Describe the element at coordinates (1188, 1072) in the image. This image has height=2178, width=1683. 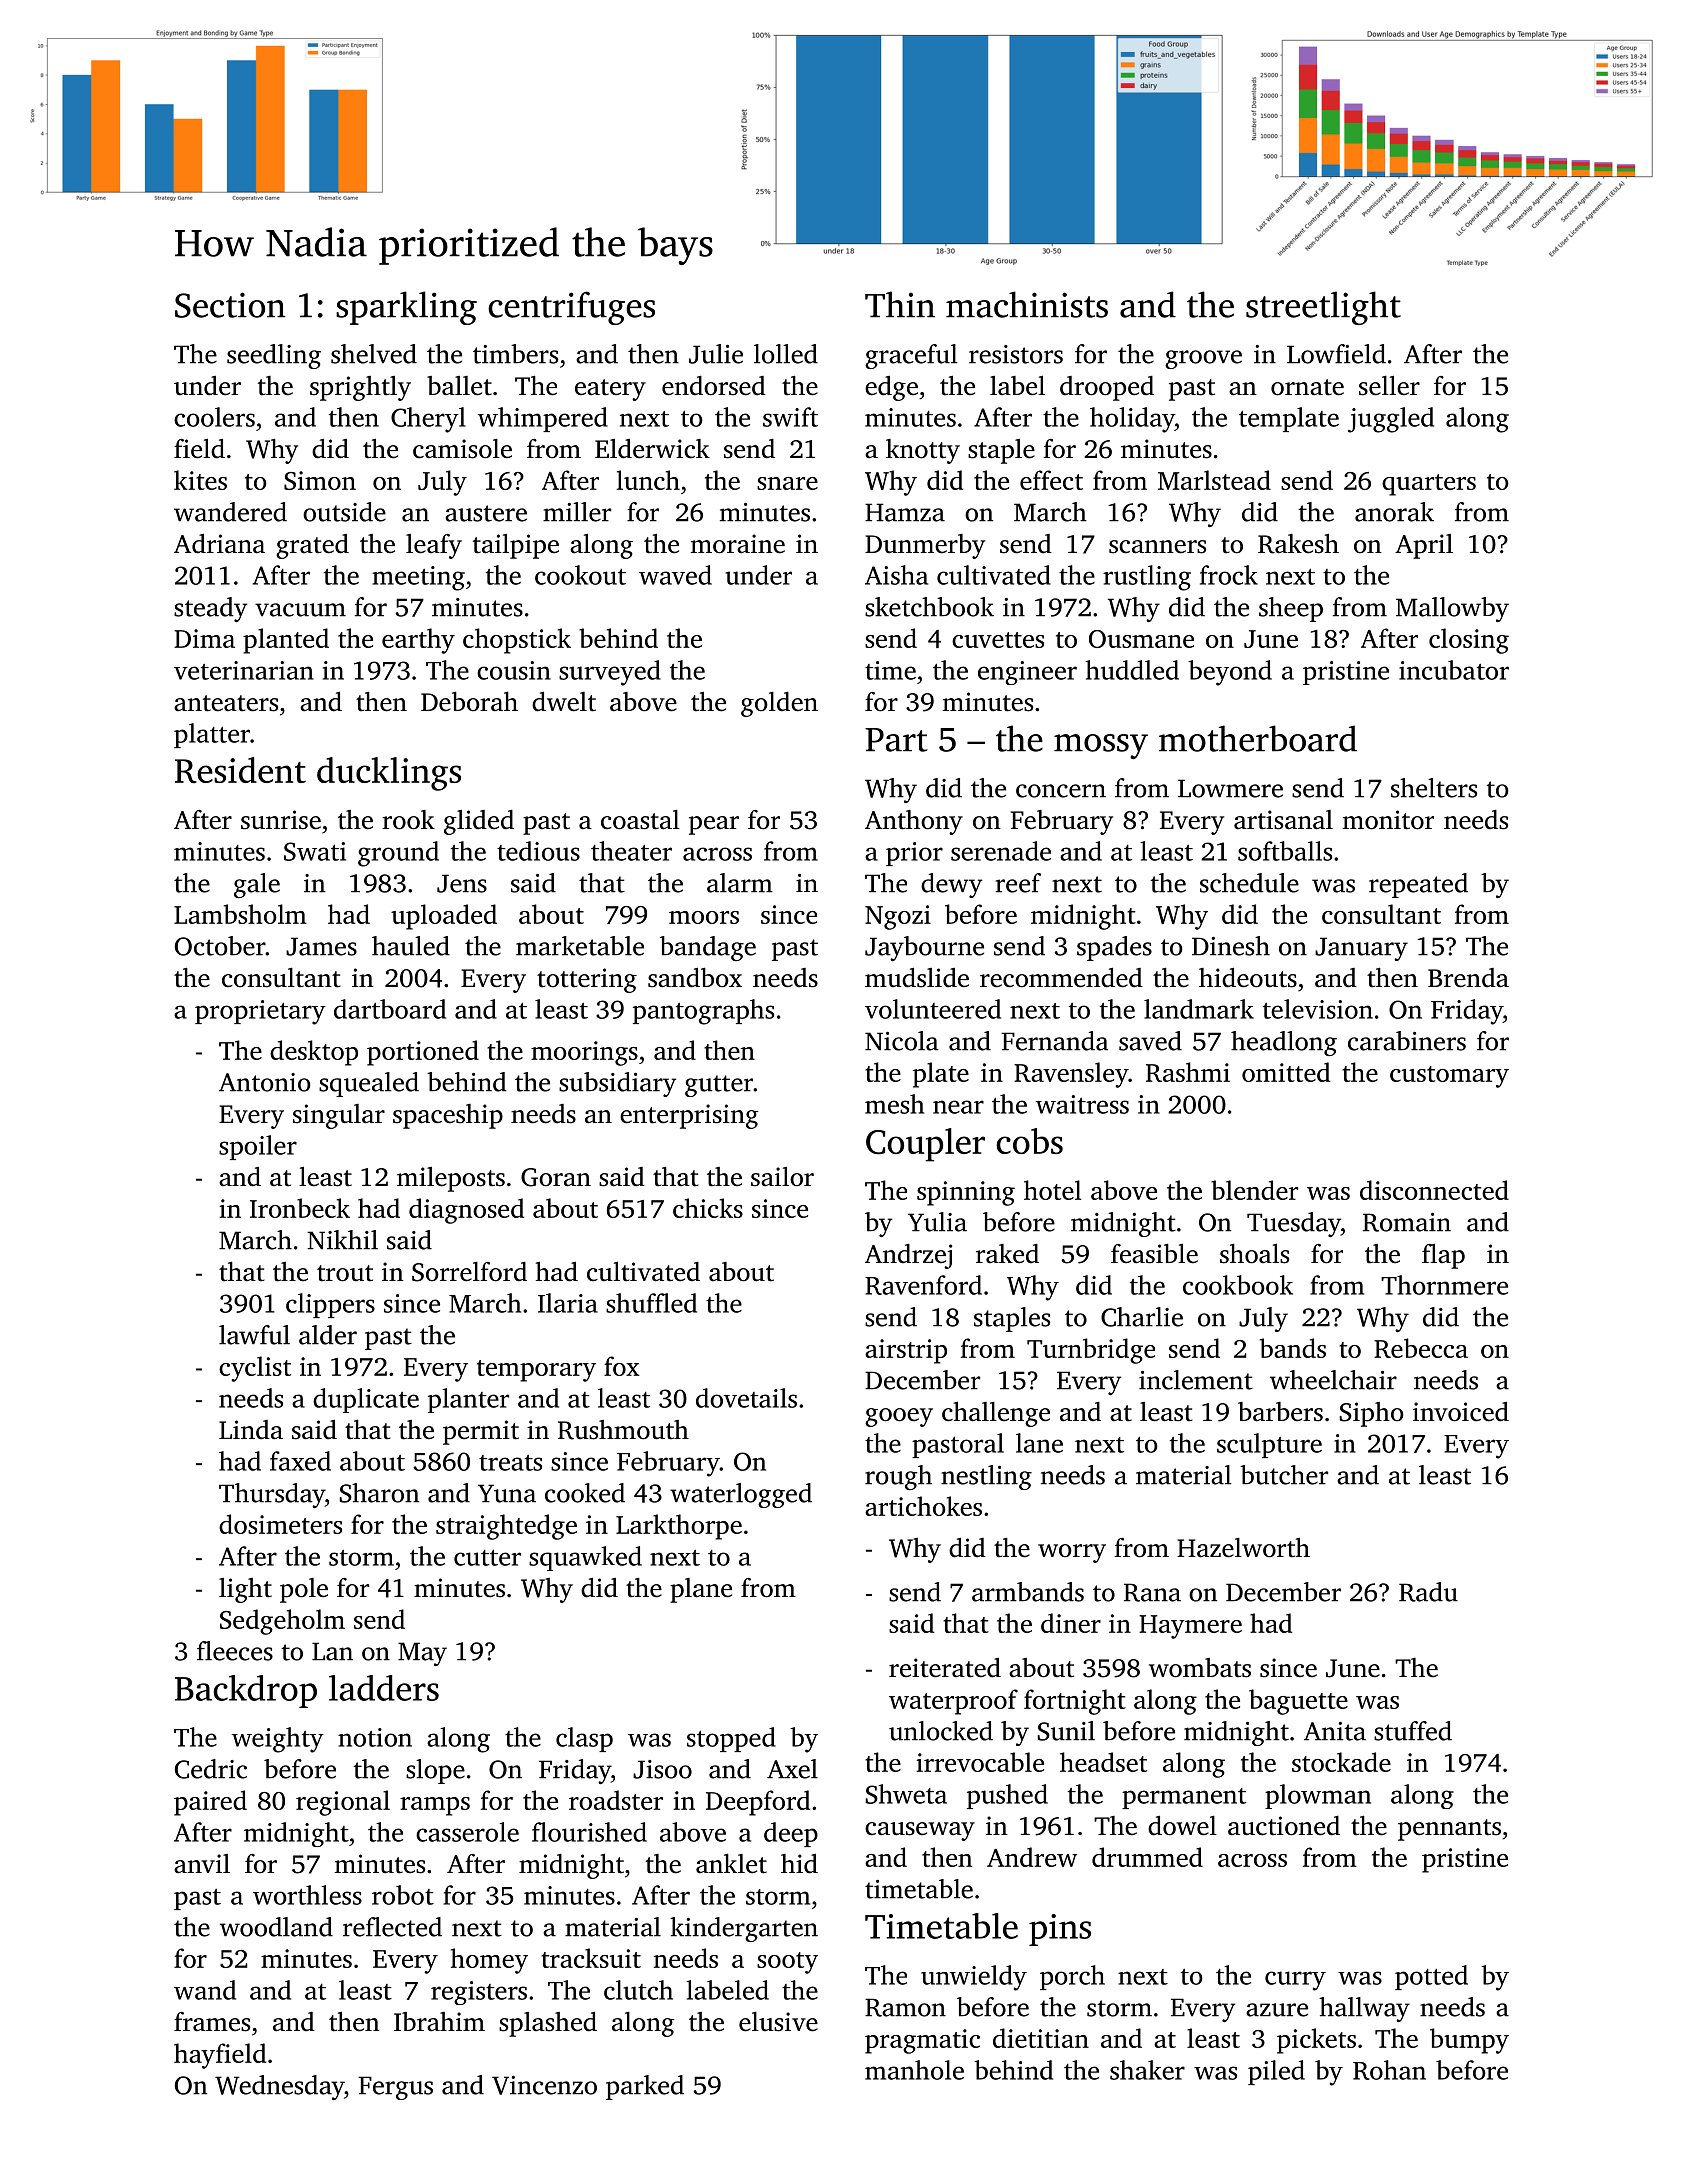
I see `Rashmi` at that location.
